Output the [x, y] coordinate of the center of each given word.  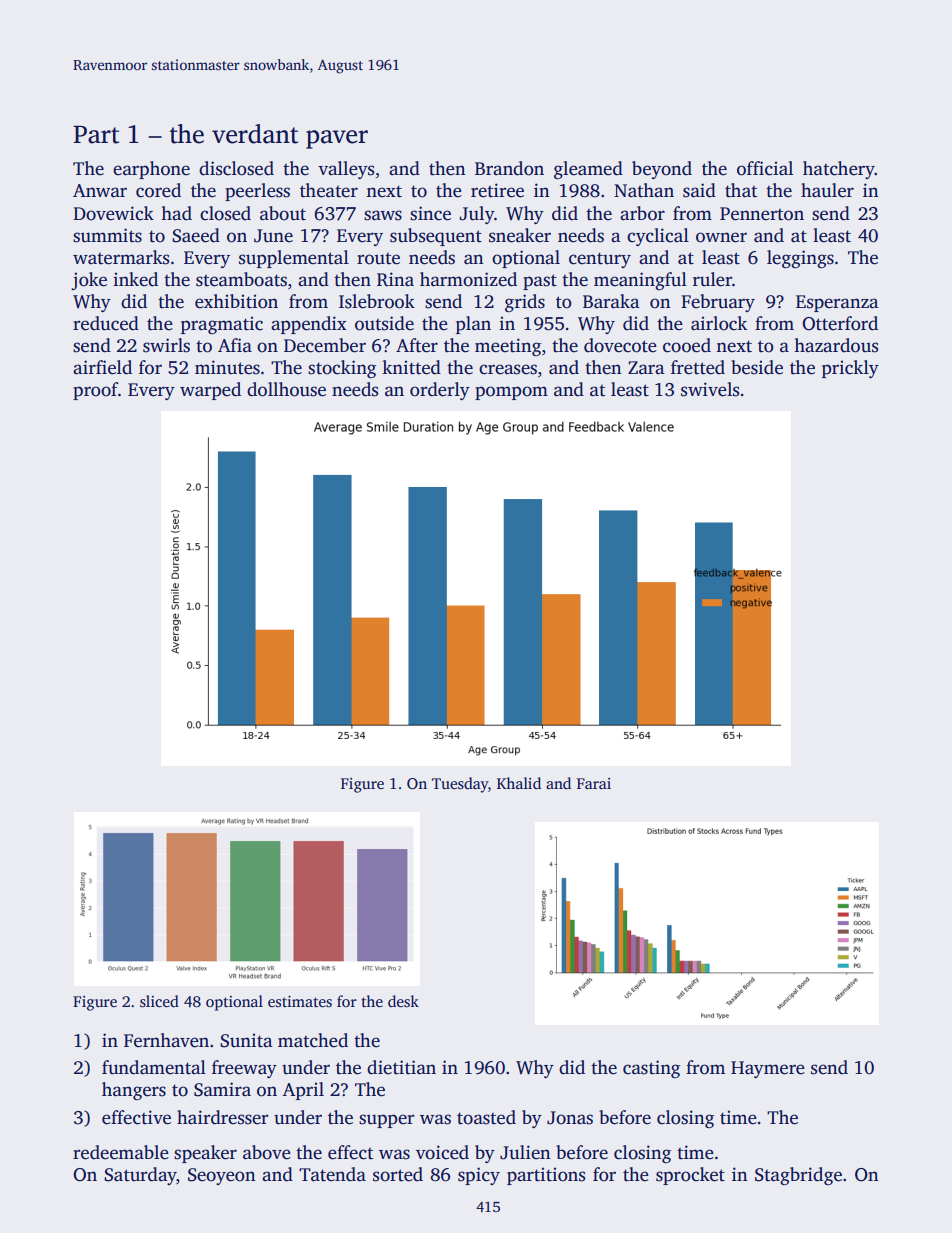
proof [95, 391]
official [765, 168]
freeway [244, 1069]
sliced [159, 1001]
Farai [594, 783]
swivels [710, 389]
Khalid [519, 783]
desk [403, 1001]
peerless [257, 192]
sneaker [520, 235]
